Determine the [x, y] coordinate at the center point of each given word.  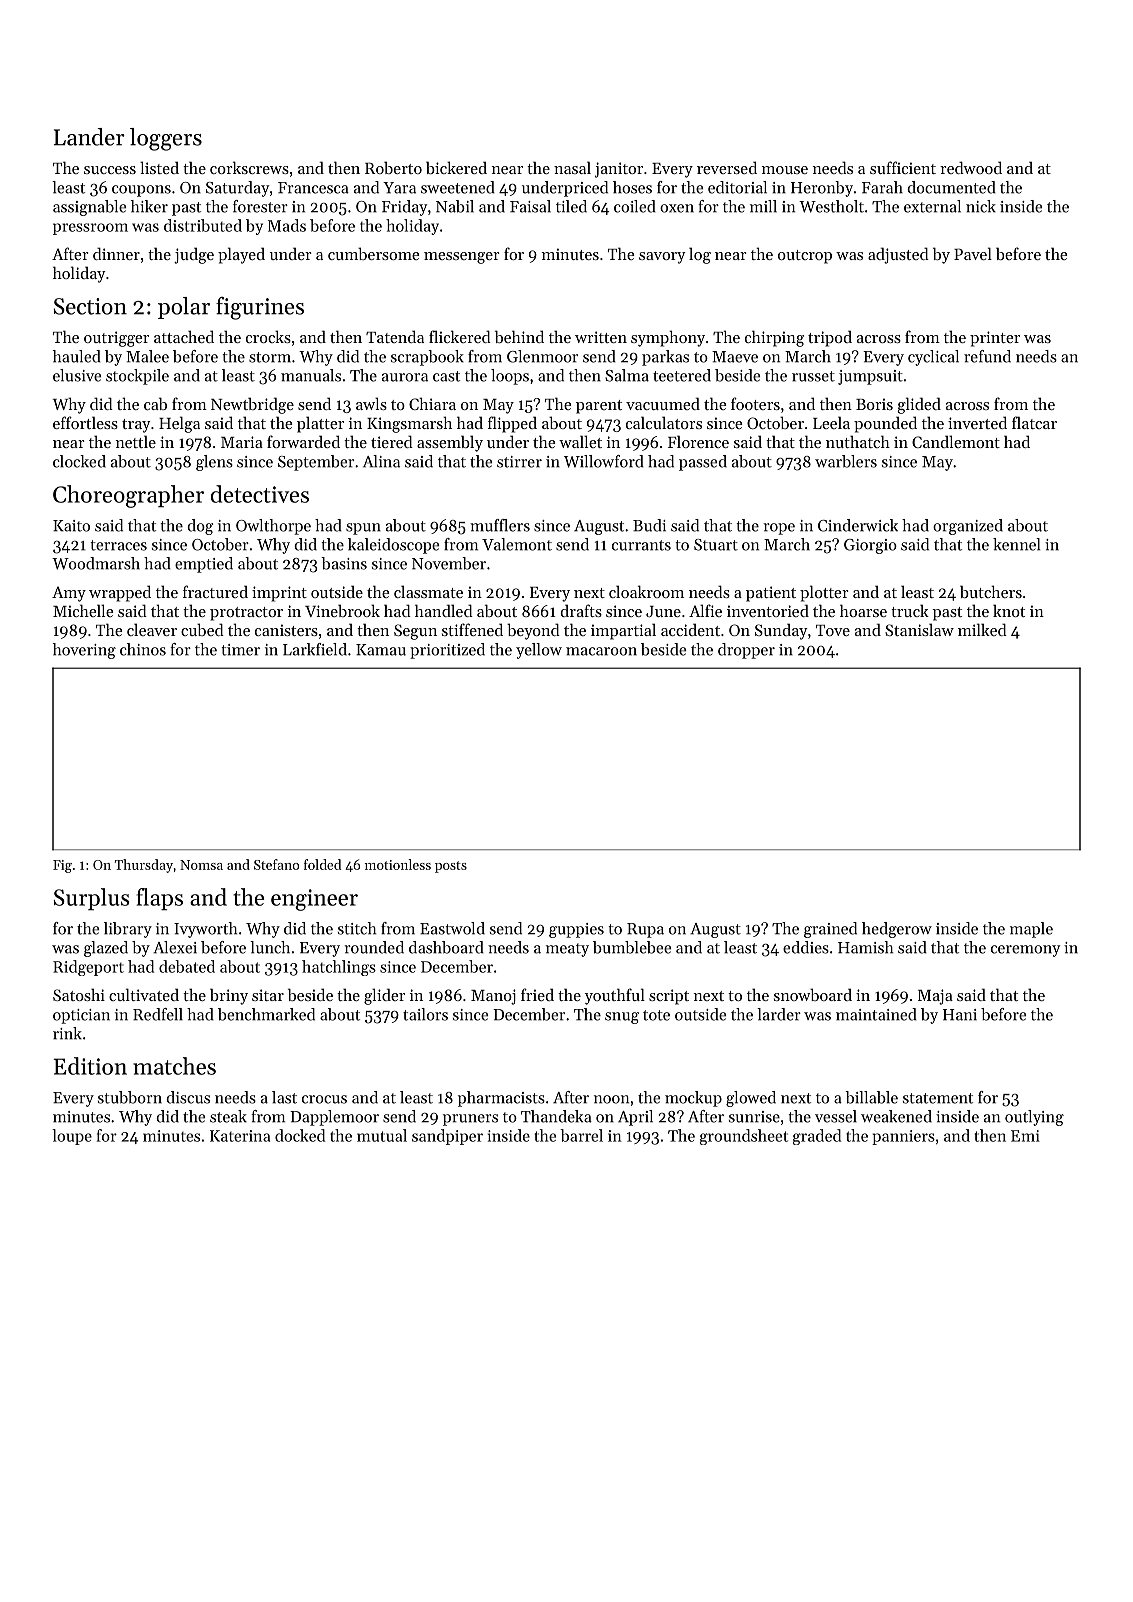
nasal [572, 167]
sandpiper [447, 1137]
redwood [971, 167]
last [284, 1097]
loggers [166, 139]
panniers [903, 1137]
